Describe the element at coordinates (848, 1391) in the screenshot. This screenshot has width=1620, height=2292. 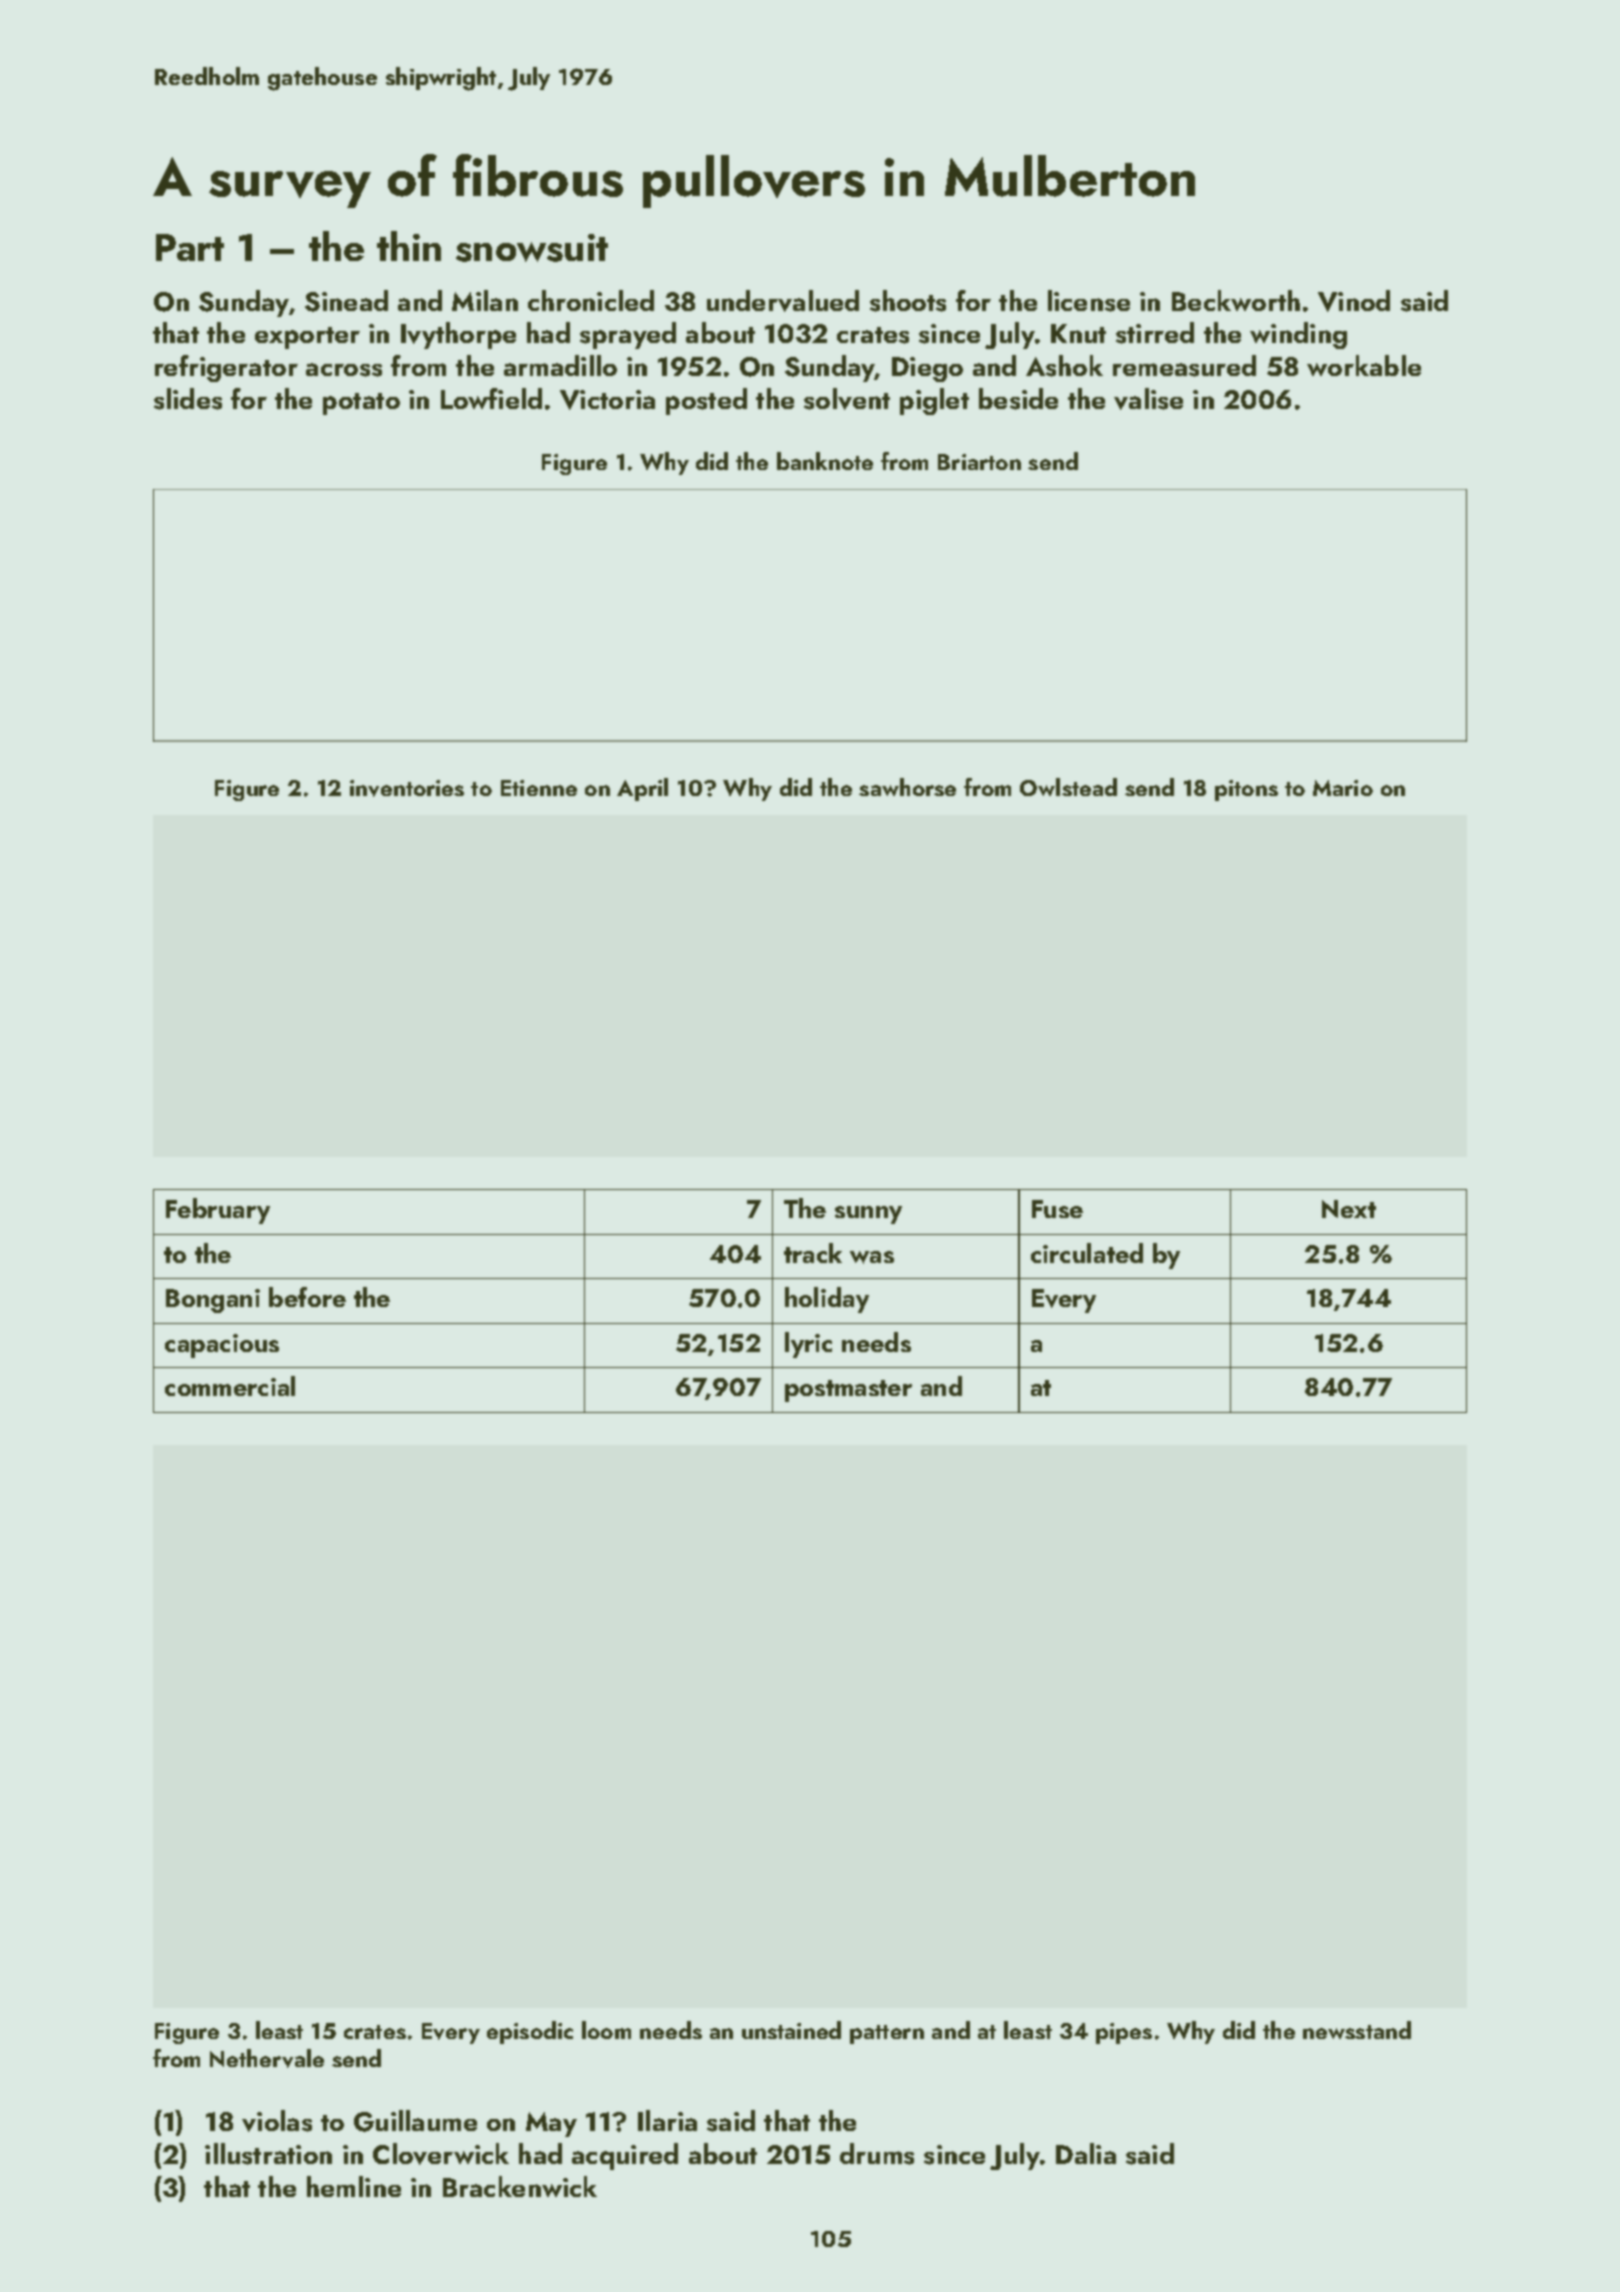
I see `postmaster` at that location.
